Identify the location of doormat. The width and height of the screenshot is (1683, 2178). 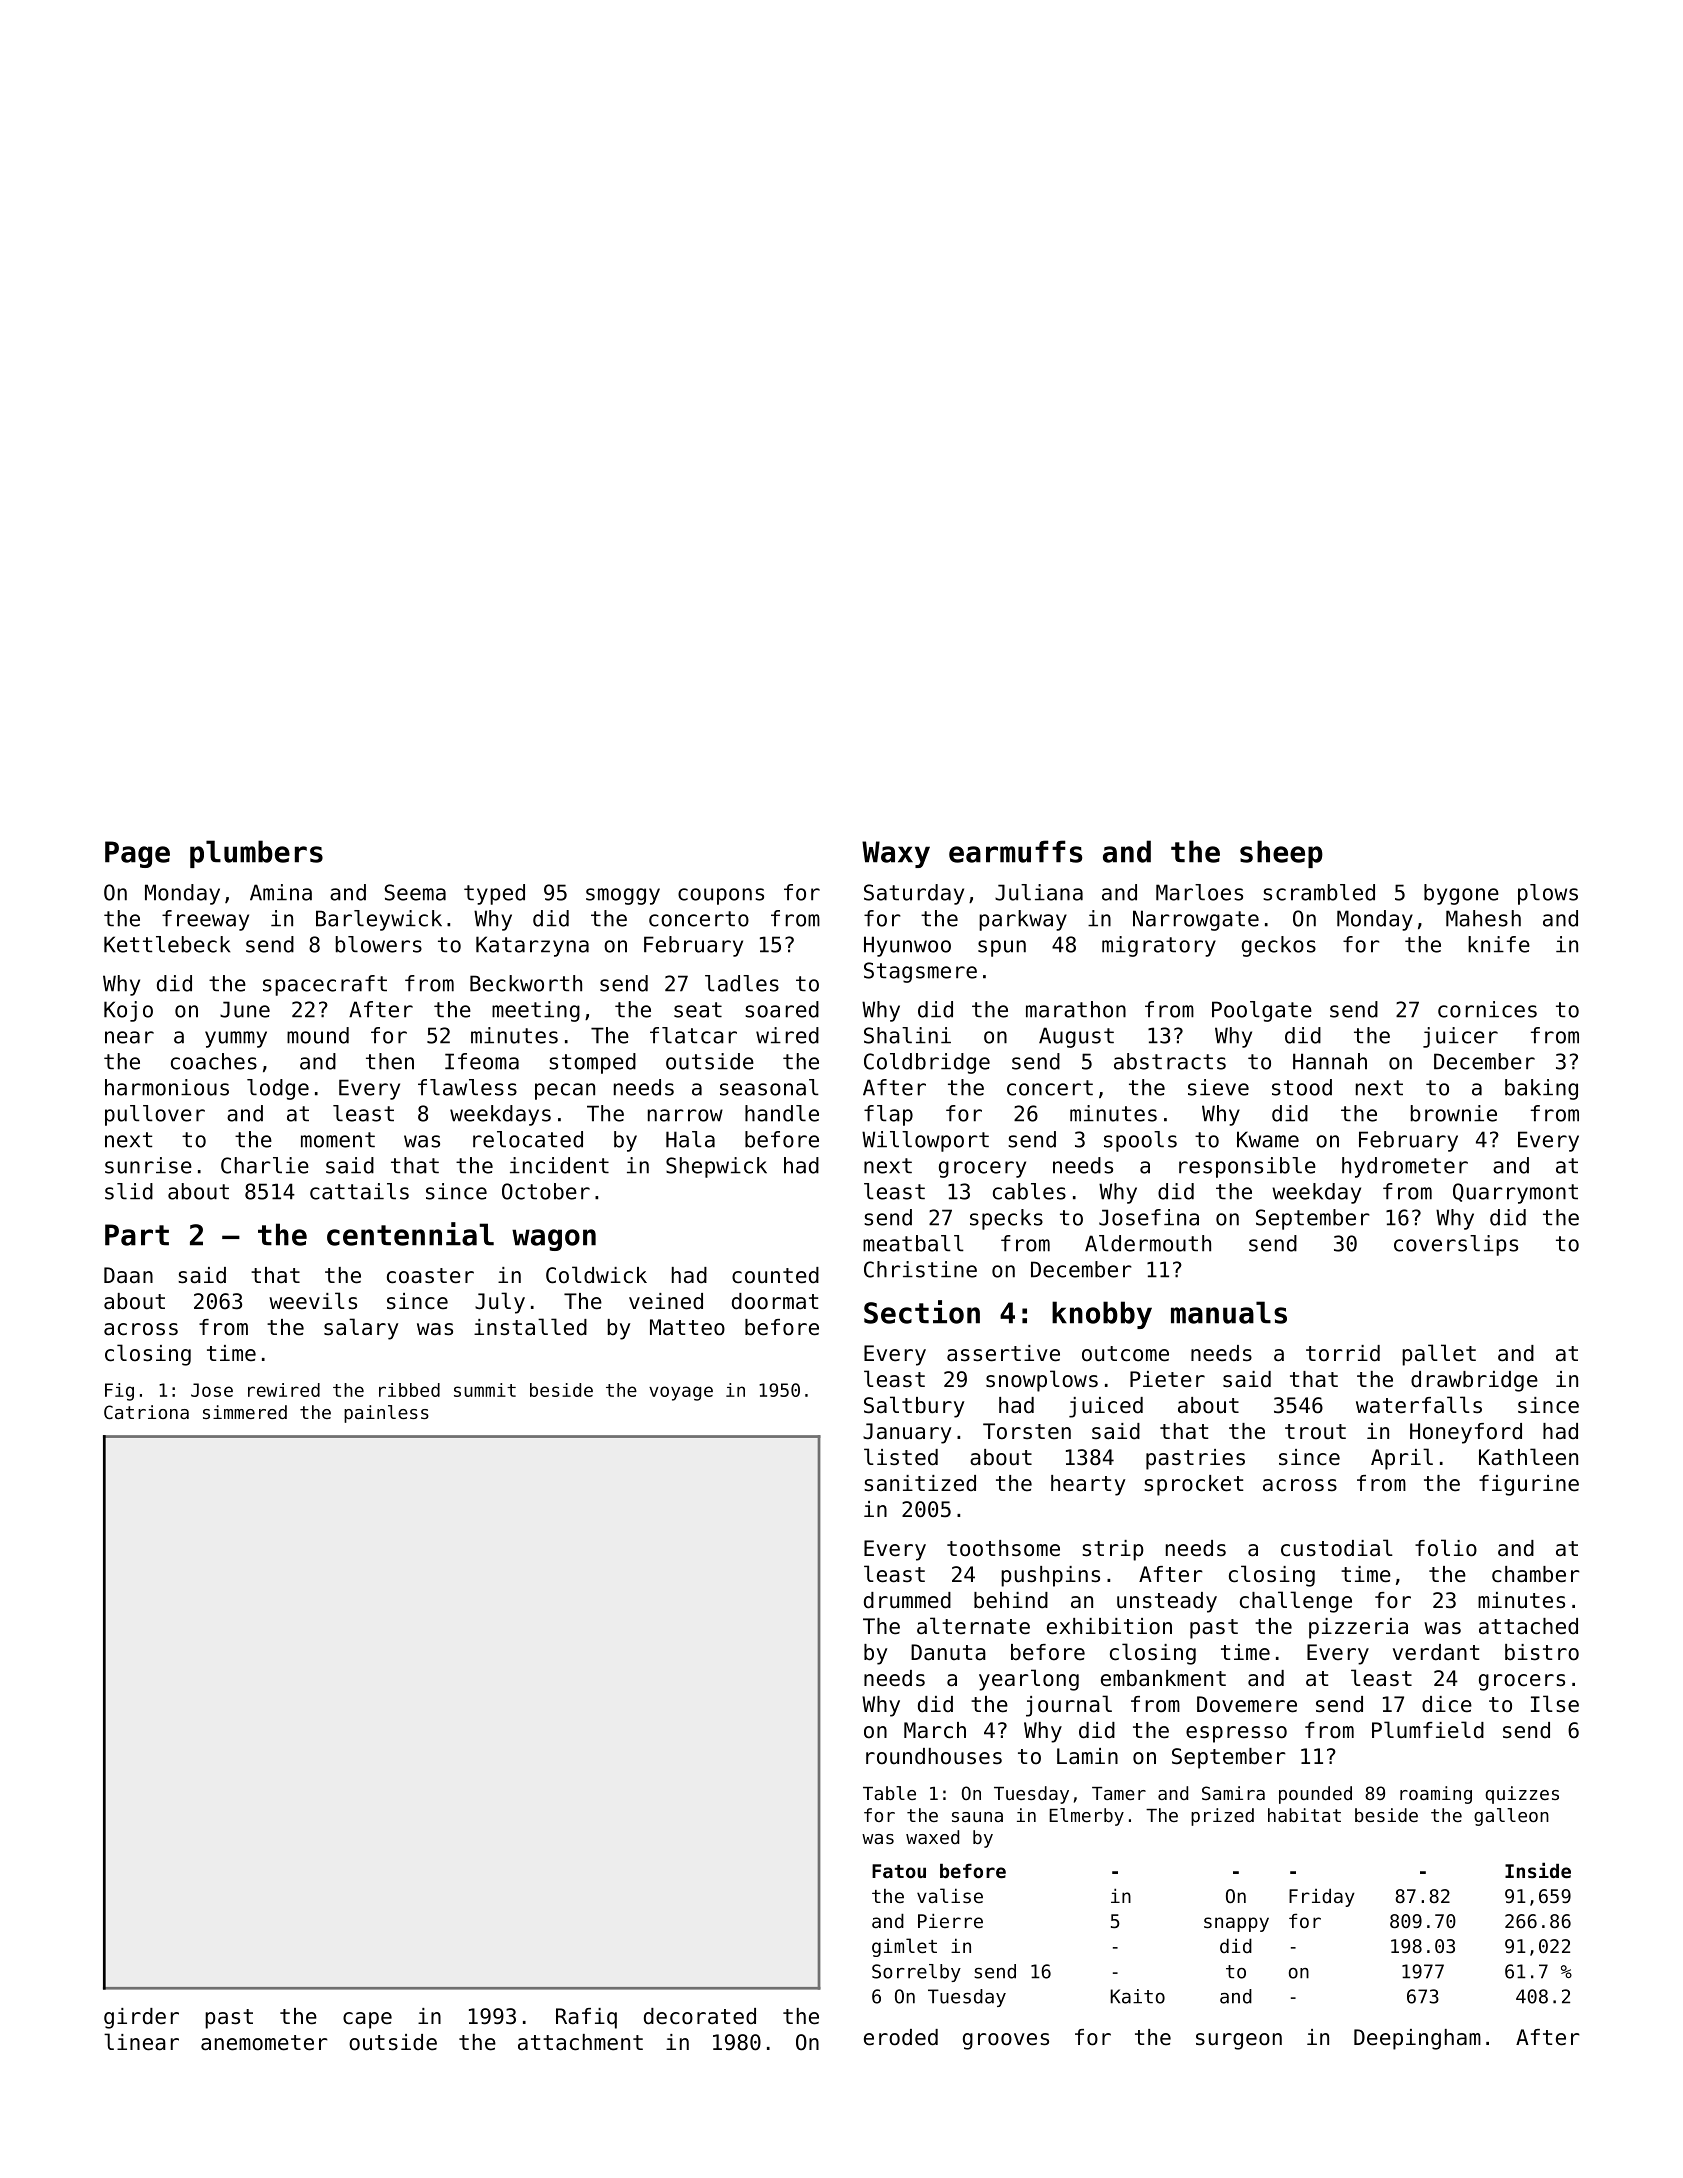
(775, 1301).
